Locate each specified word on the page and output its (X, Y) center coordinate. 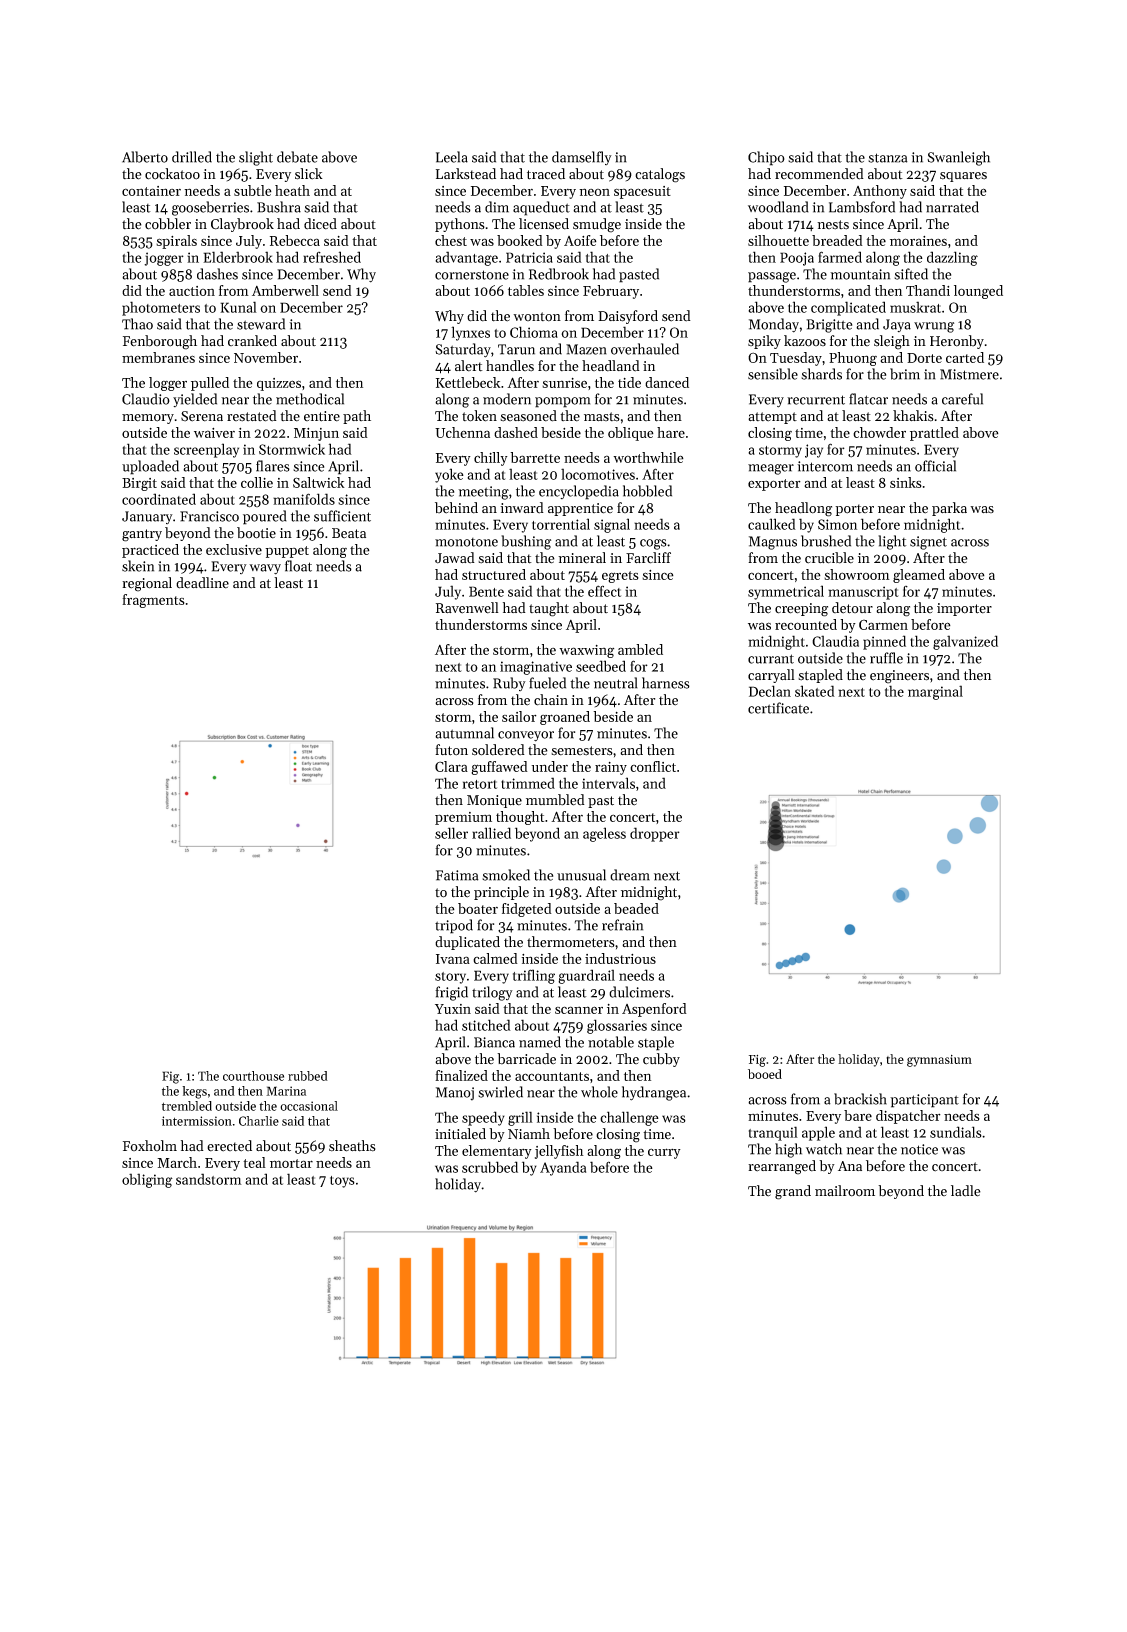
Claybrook (242, 225)
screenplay (206, 450)
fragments (153, 601)
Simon (837, 524)
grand (793, 1192)
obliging (147, 1180)
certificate (778, 708)
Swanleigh (958, 158)
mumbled (555, 800)
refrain (622, 925)
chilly (491, 459)
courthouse (253, 1076)
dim (497, 207)
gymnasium (939, 1061)
